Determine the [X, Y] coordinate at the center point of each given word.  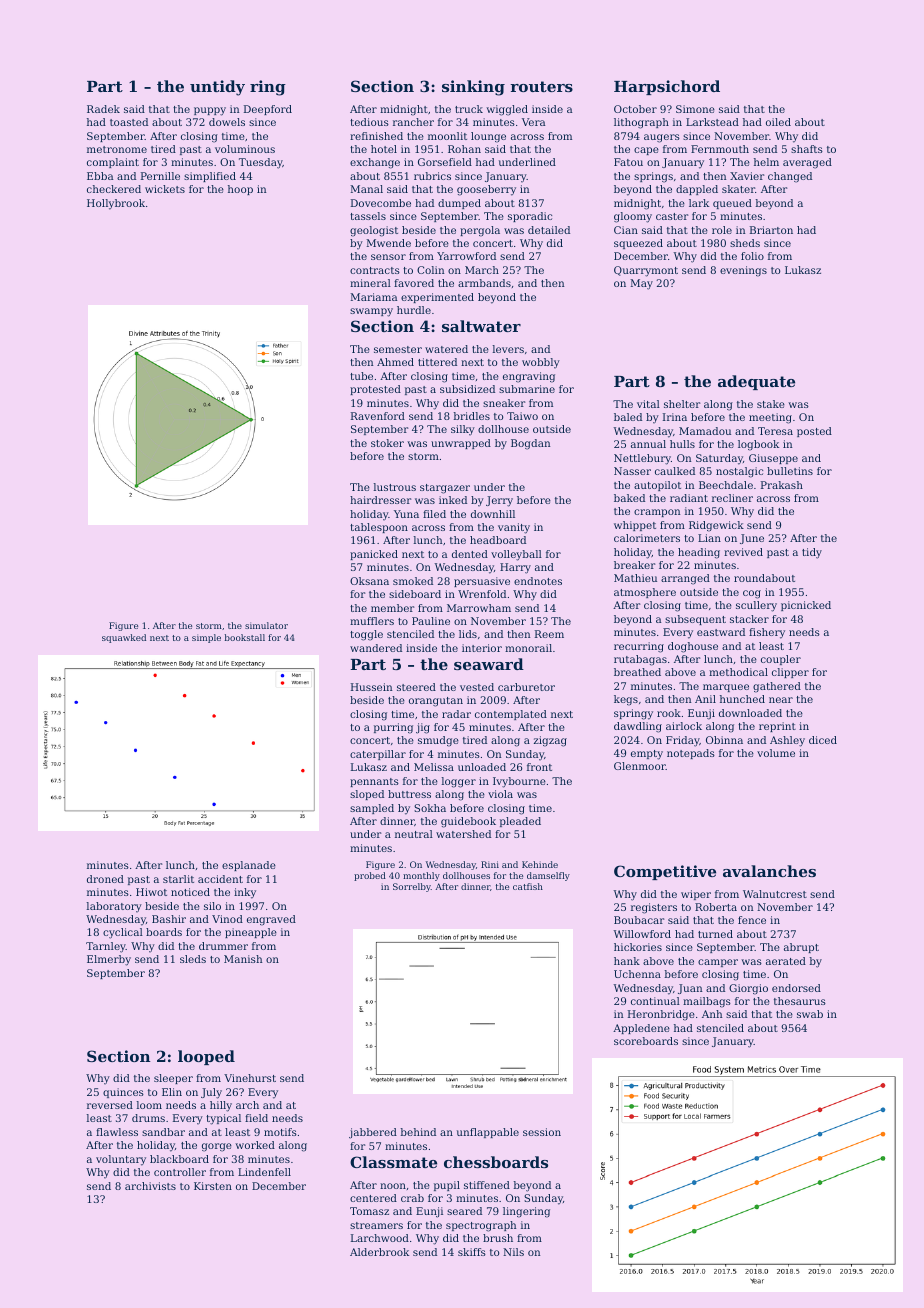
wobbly [541, 363]
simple [206, 638]
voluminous [245, 149]
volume [776, 753]
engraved [271, 920]
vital [648, 404]
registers [654, 908]
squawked [124, 638]
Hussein [372, 687]
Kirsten [213, 1186]
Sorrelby [412, 887]
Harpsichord [667, 87]
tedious [369, 122]
